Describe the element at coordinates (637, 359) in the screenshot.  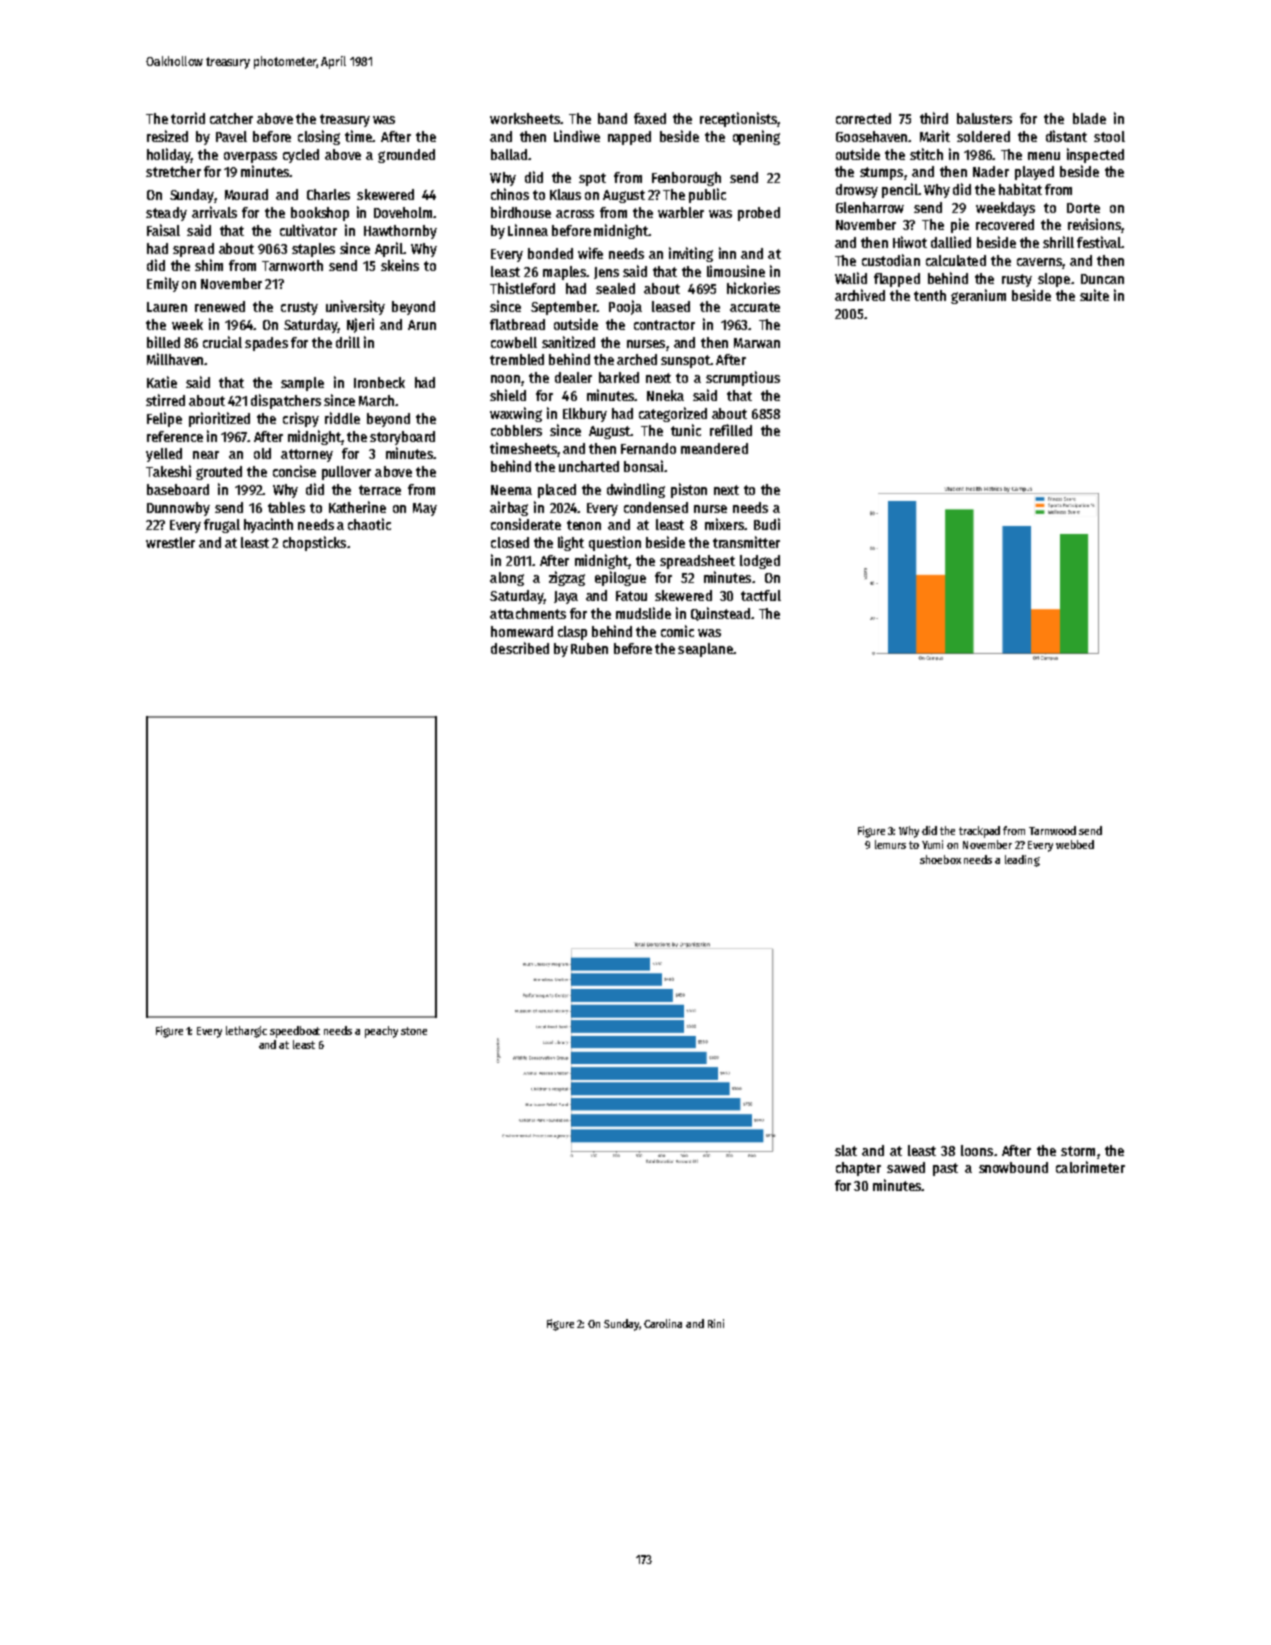
I see `arched` at that location.
